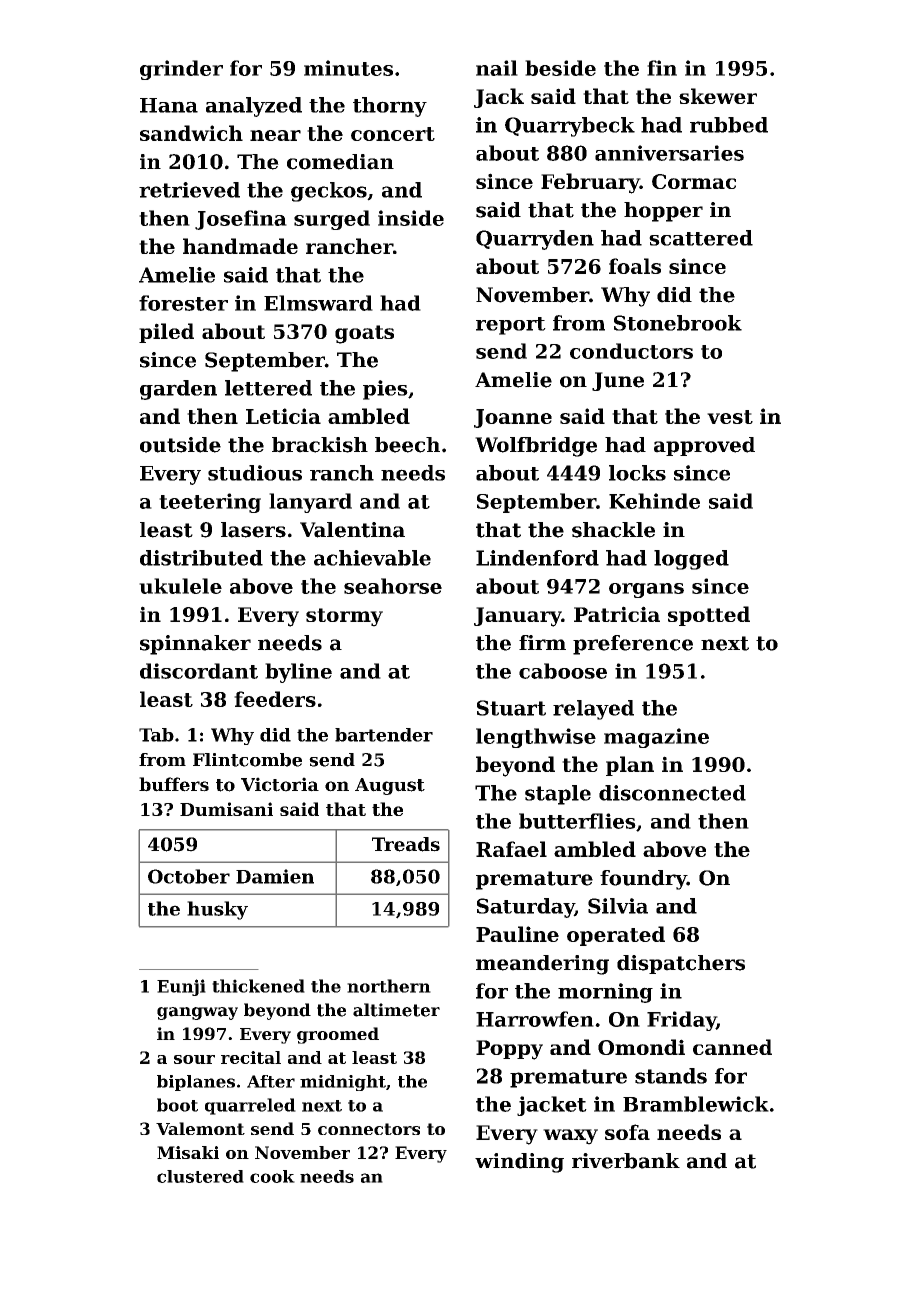  I want to click on shackle, so click(613, 530).
